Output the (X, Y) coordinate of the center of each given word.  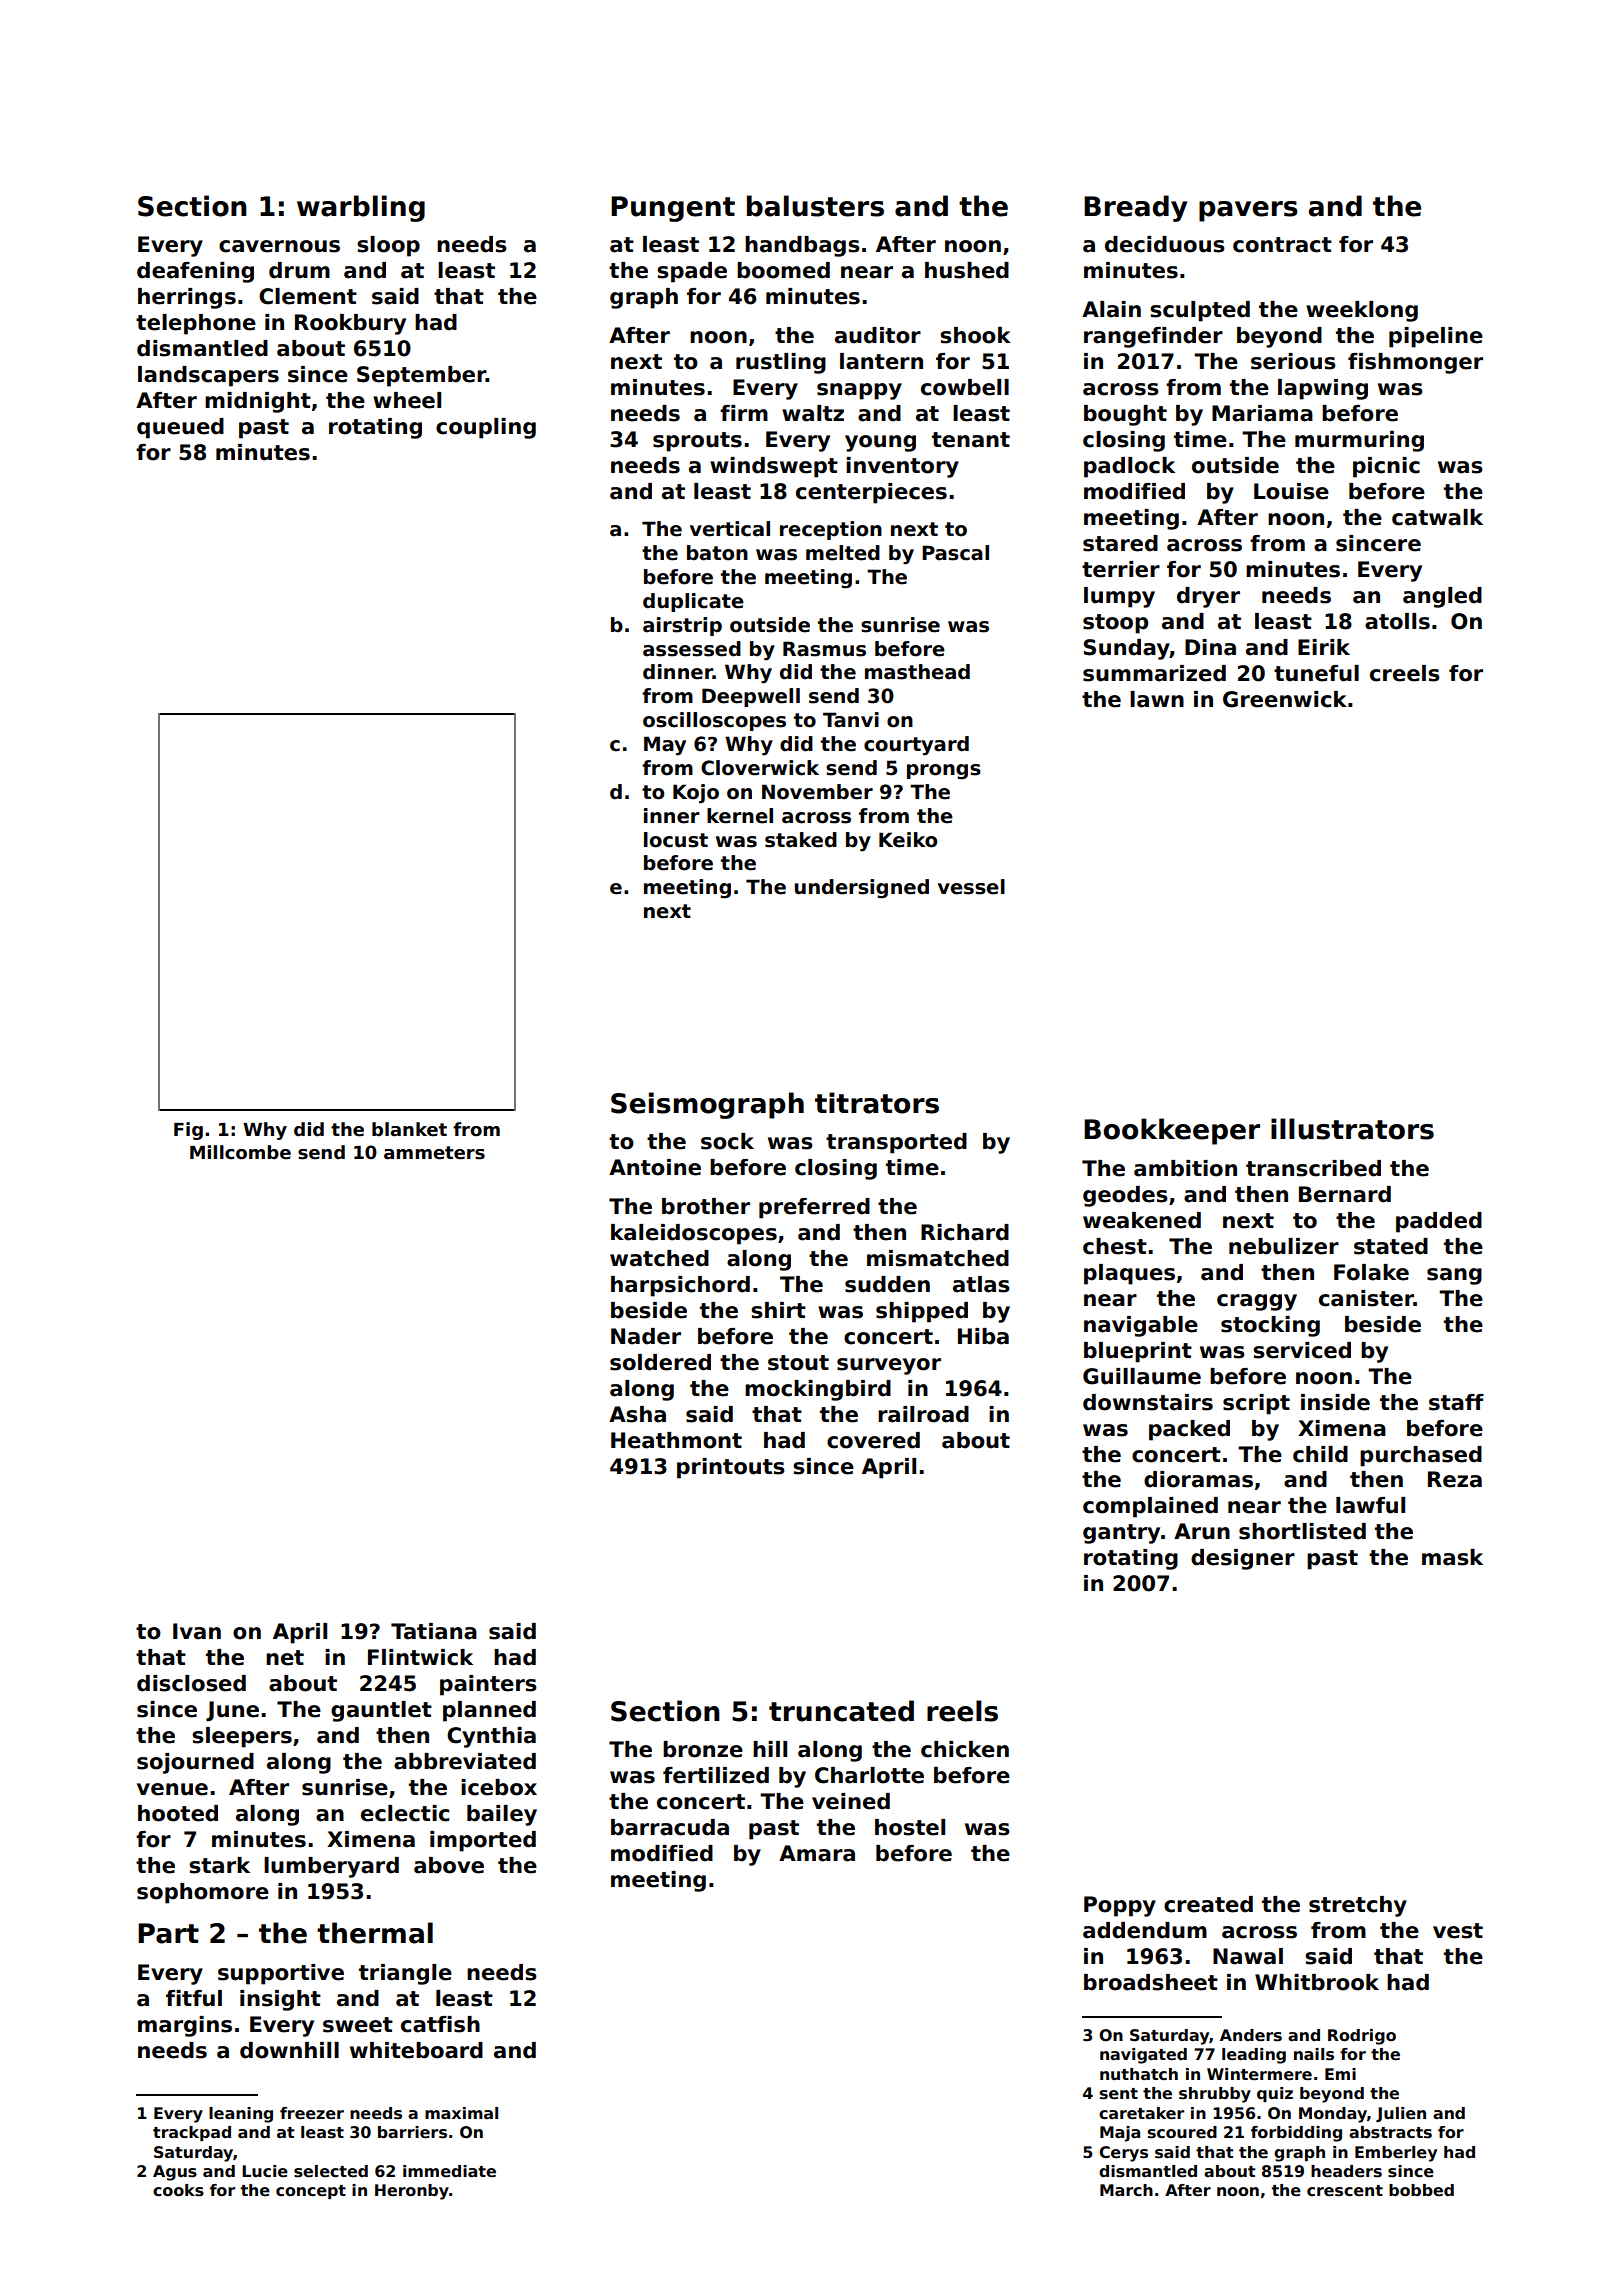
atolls (1397, 621)
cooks (178, 2190)
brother (706, 1206)
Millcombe (240, 1152)
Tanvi (851, 720)
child (1320, 1454)
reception (831, 530)
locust (676, 840)
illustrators (1352, 1129)
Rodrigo (1362, 2037)
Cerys (1123, 2154)
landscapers (208, 376)
